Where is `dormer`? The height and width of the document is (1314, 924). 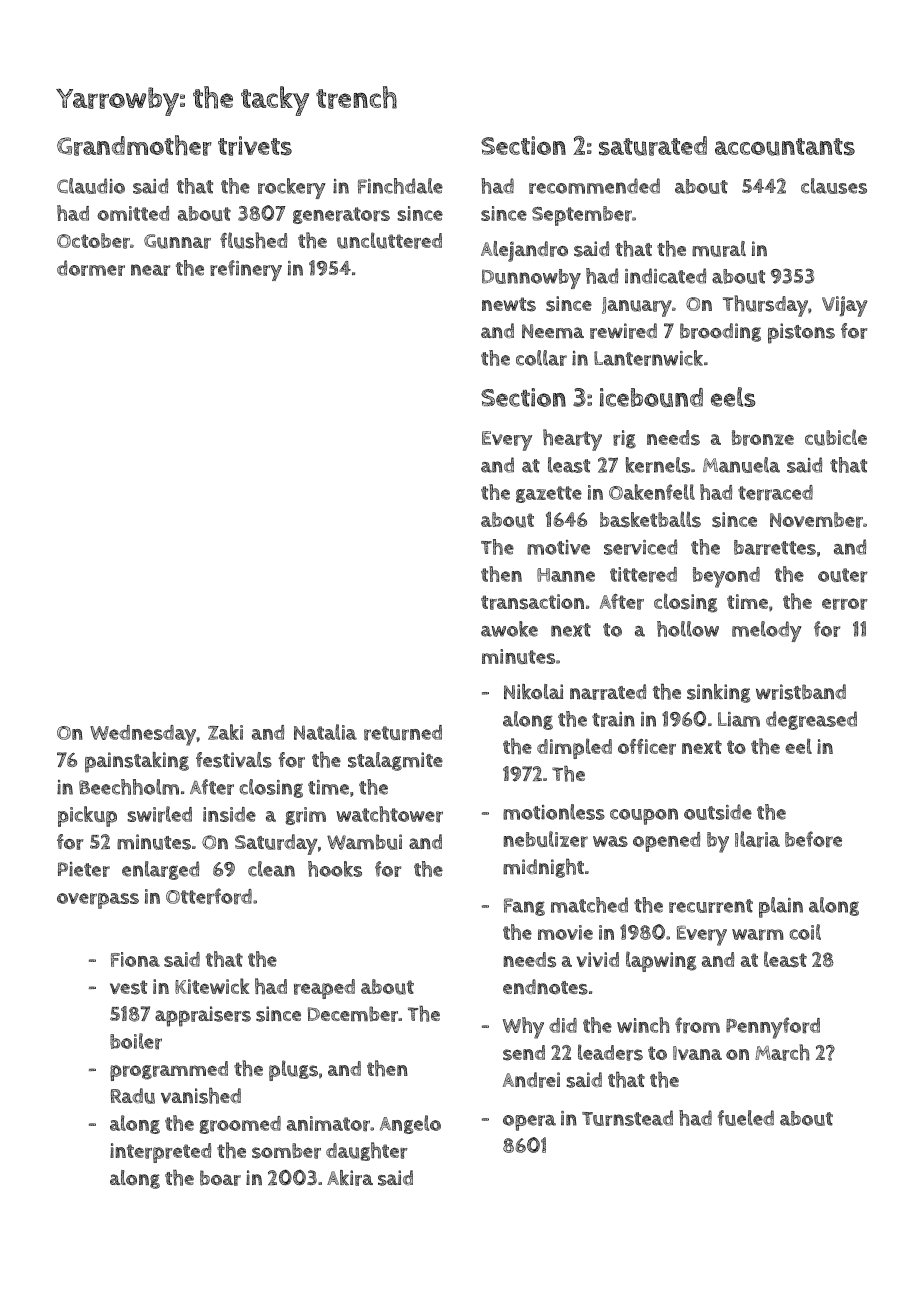
dormer is located at coordinates (91, 268).
